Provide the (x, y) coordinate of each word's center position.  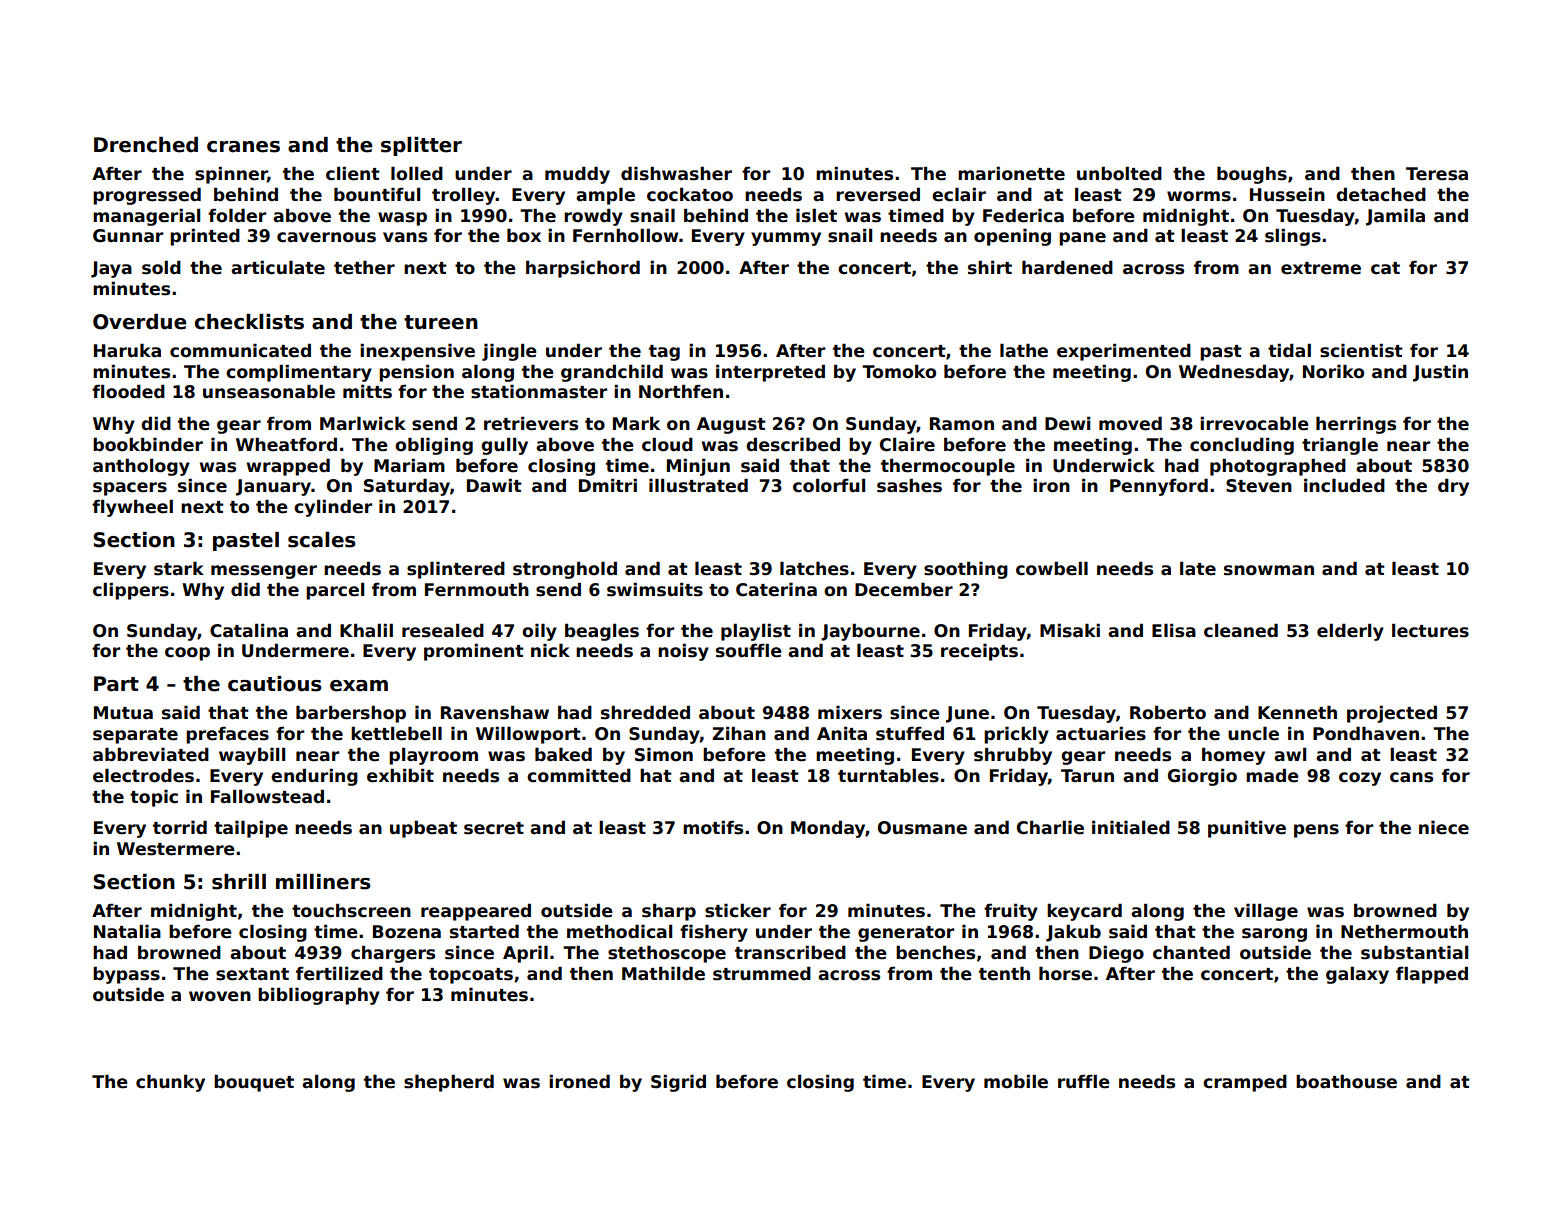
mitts (367, 391)
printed (205, 237)
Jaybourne (870, 632)
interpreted (770, 373)
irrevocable (1254, 423)
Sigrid (678, 1083)
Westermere (176, 849)
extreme (1321, 268)
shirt (990, 267)
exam (359, 686)
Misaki (1070, 630)
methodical (619, 931)
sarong (1274, 935)
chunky (170, 1083)
